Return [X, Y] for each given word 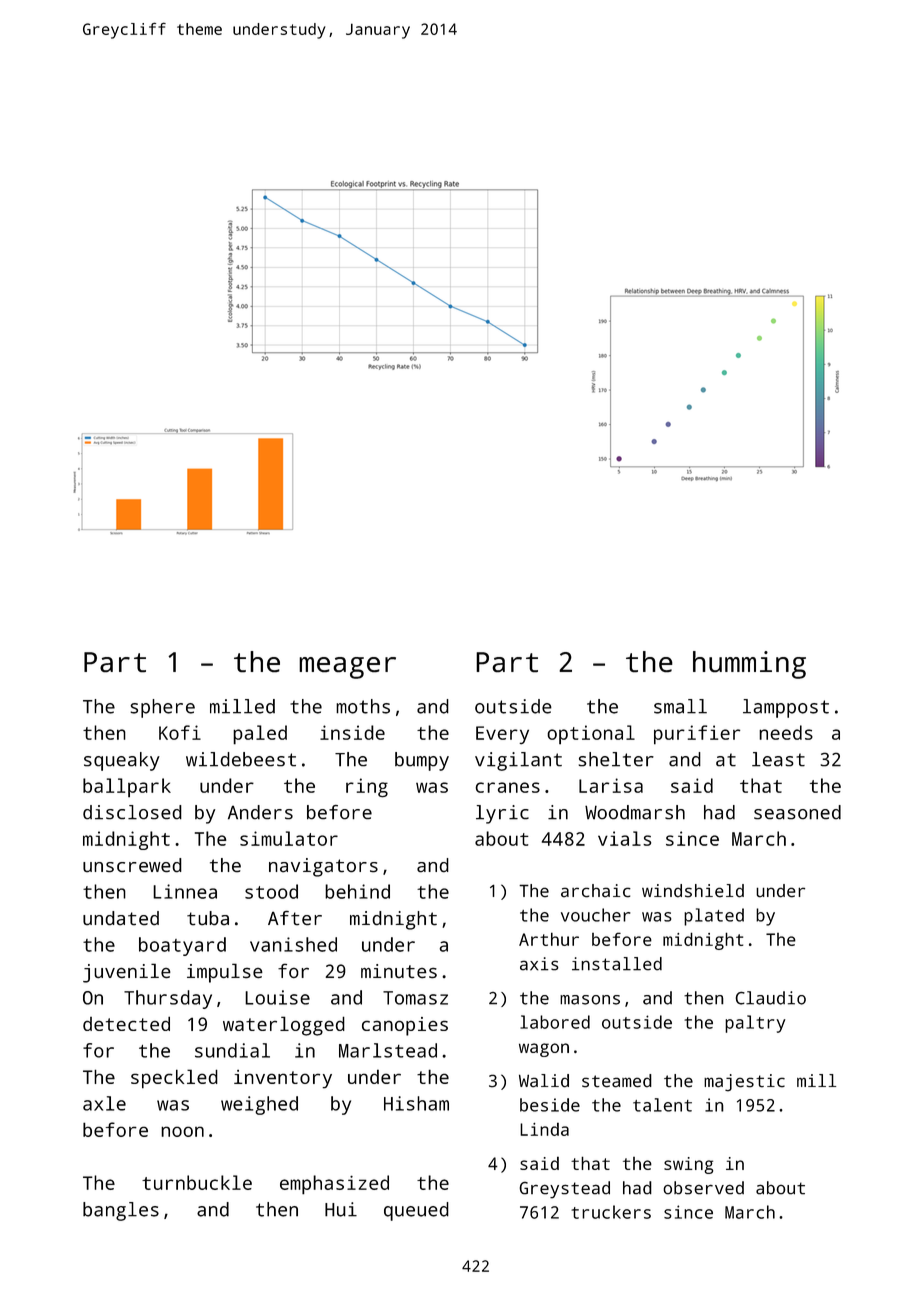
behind [357, 891]
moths [363, 706]
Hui [341, 1209]
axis [539, 964]
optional [591, 735]
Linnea [185, 891]
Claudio [770, 998]
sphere [162, 708]
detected [126, 1023]
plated [714, 917]
